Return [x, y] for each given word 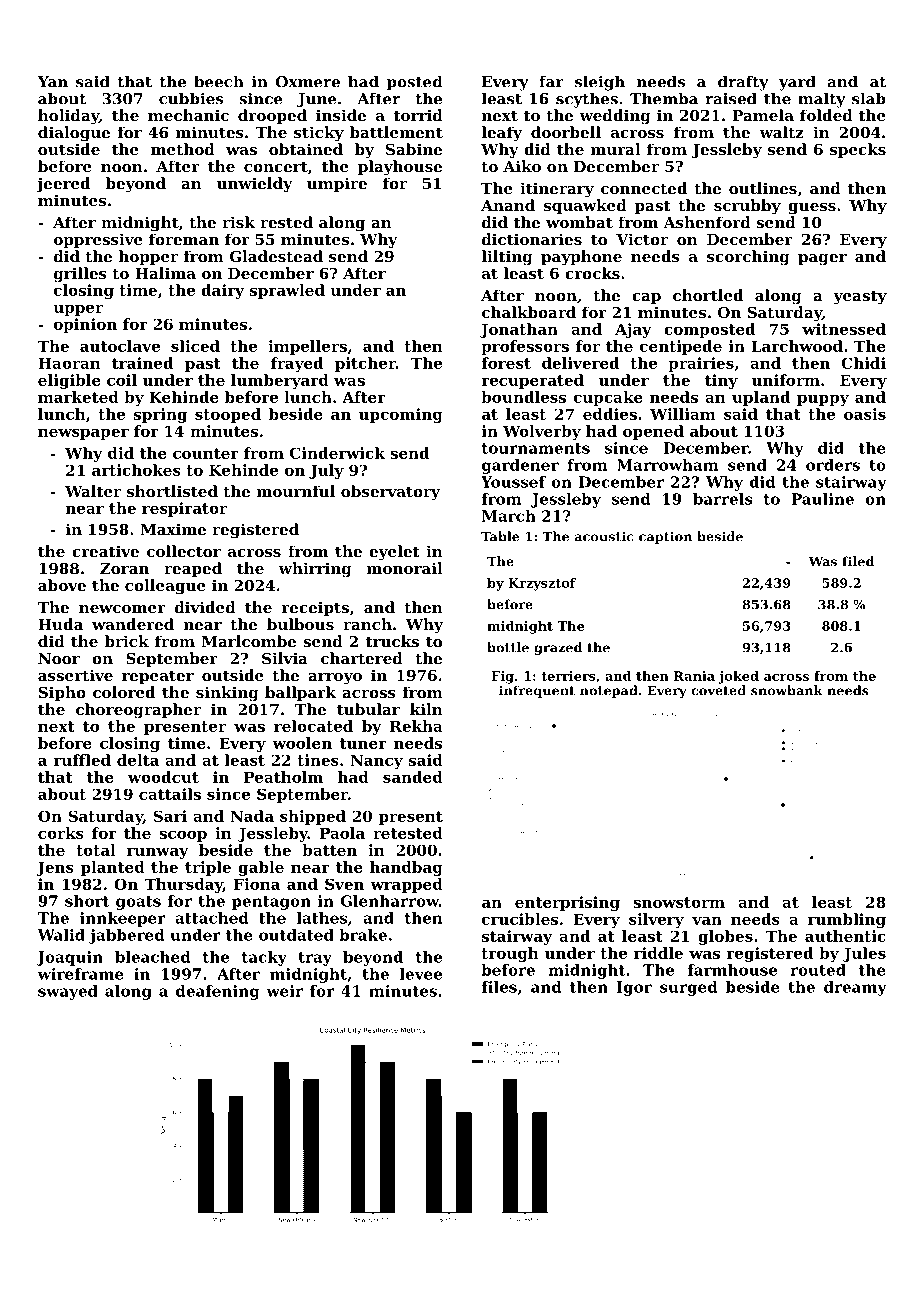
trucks [392, 641]
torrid [418, 115]
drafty [743, 83]
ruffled [82, 760]
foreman [184, 239]
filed [858, 561]
